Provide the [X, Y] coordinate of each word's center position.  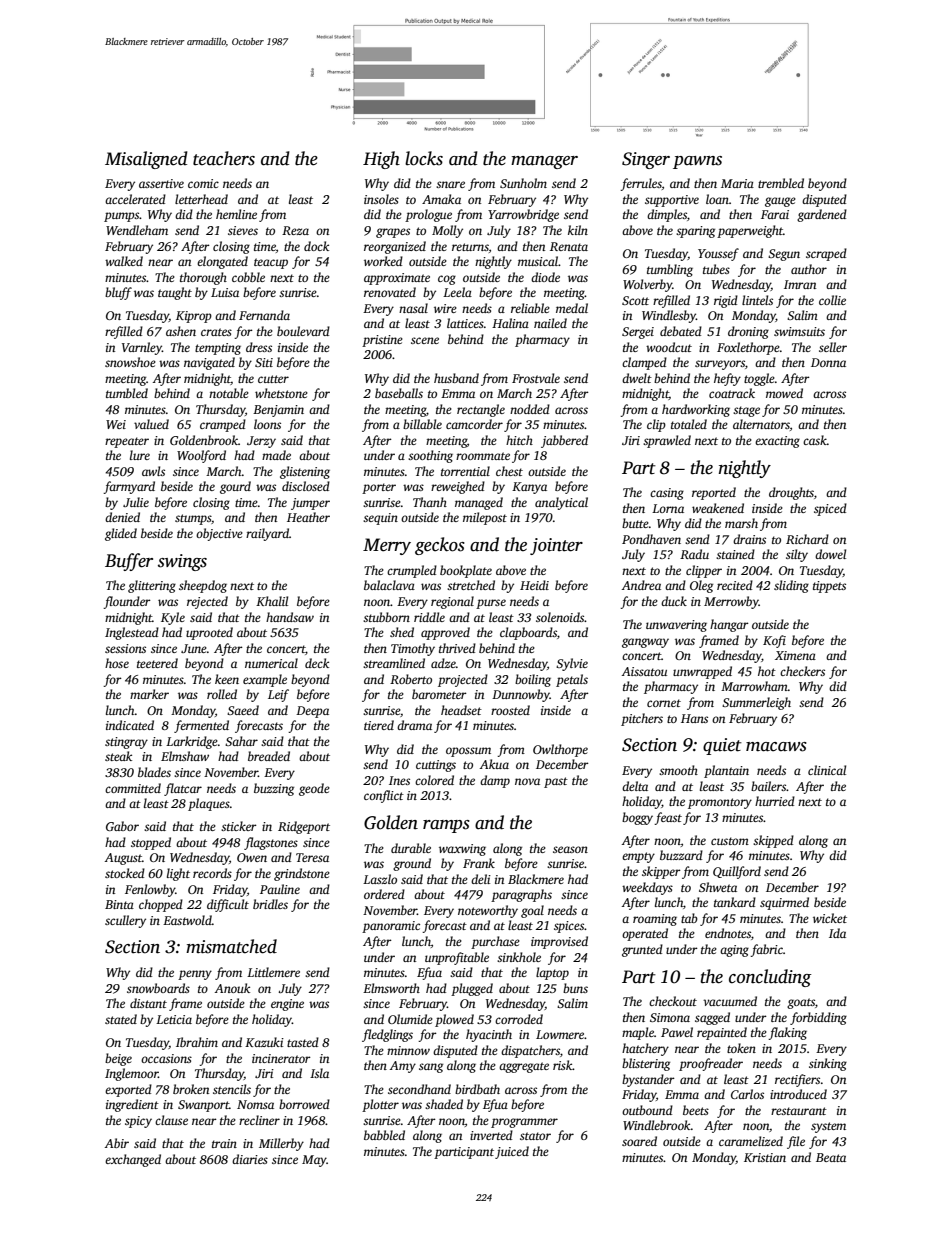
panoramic [391, 927]
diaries [250, 1159]
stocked [125, 873]
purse [491, 604]
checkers [802, 671]
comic [203, 183]
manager [544, 162]
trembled [781, 183]
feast [668, 818]
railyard [267, 534]
